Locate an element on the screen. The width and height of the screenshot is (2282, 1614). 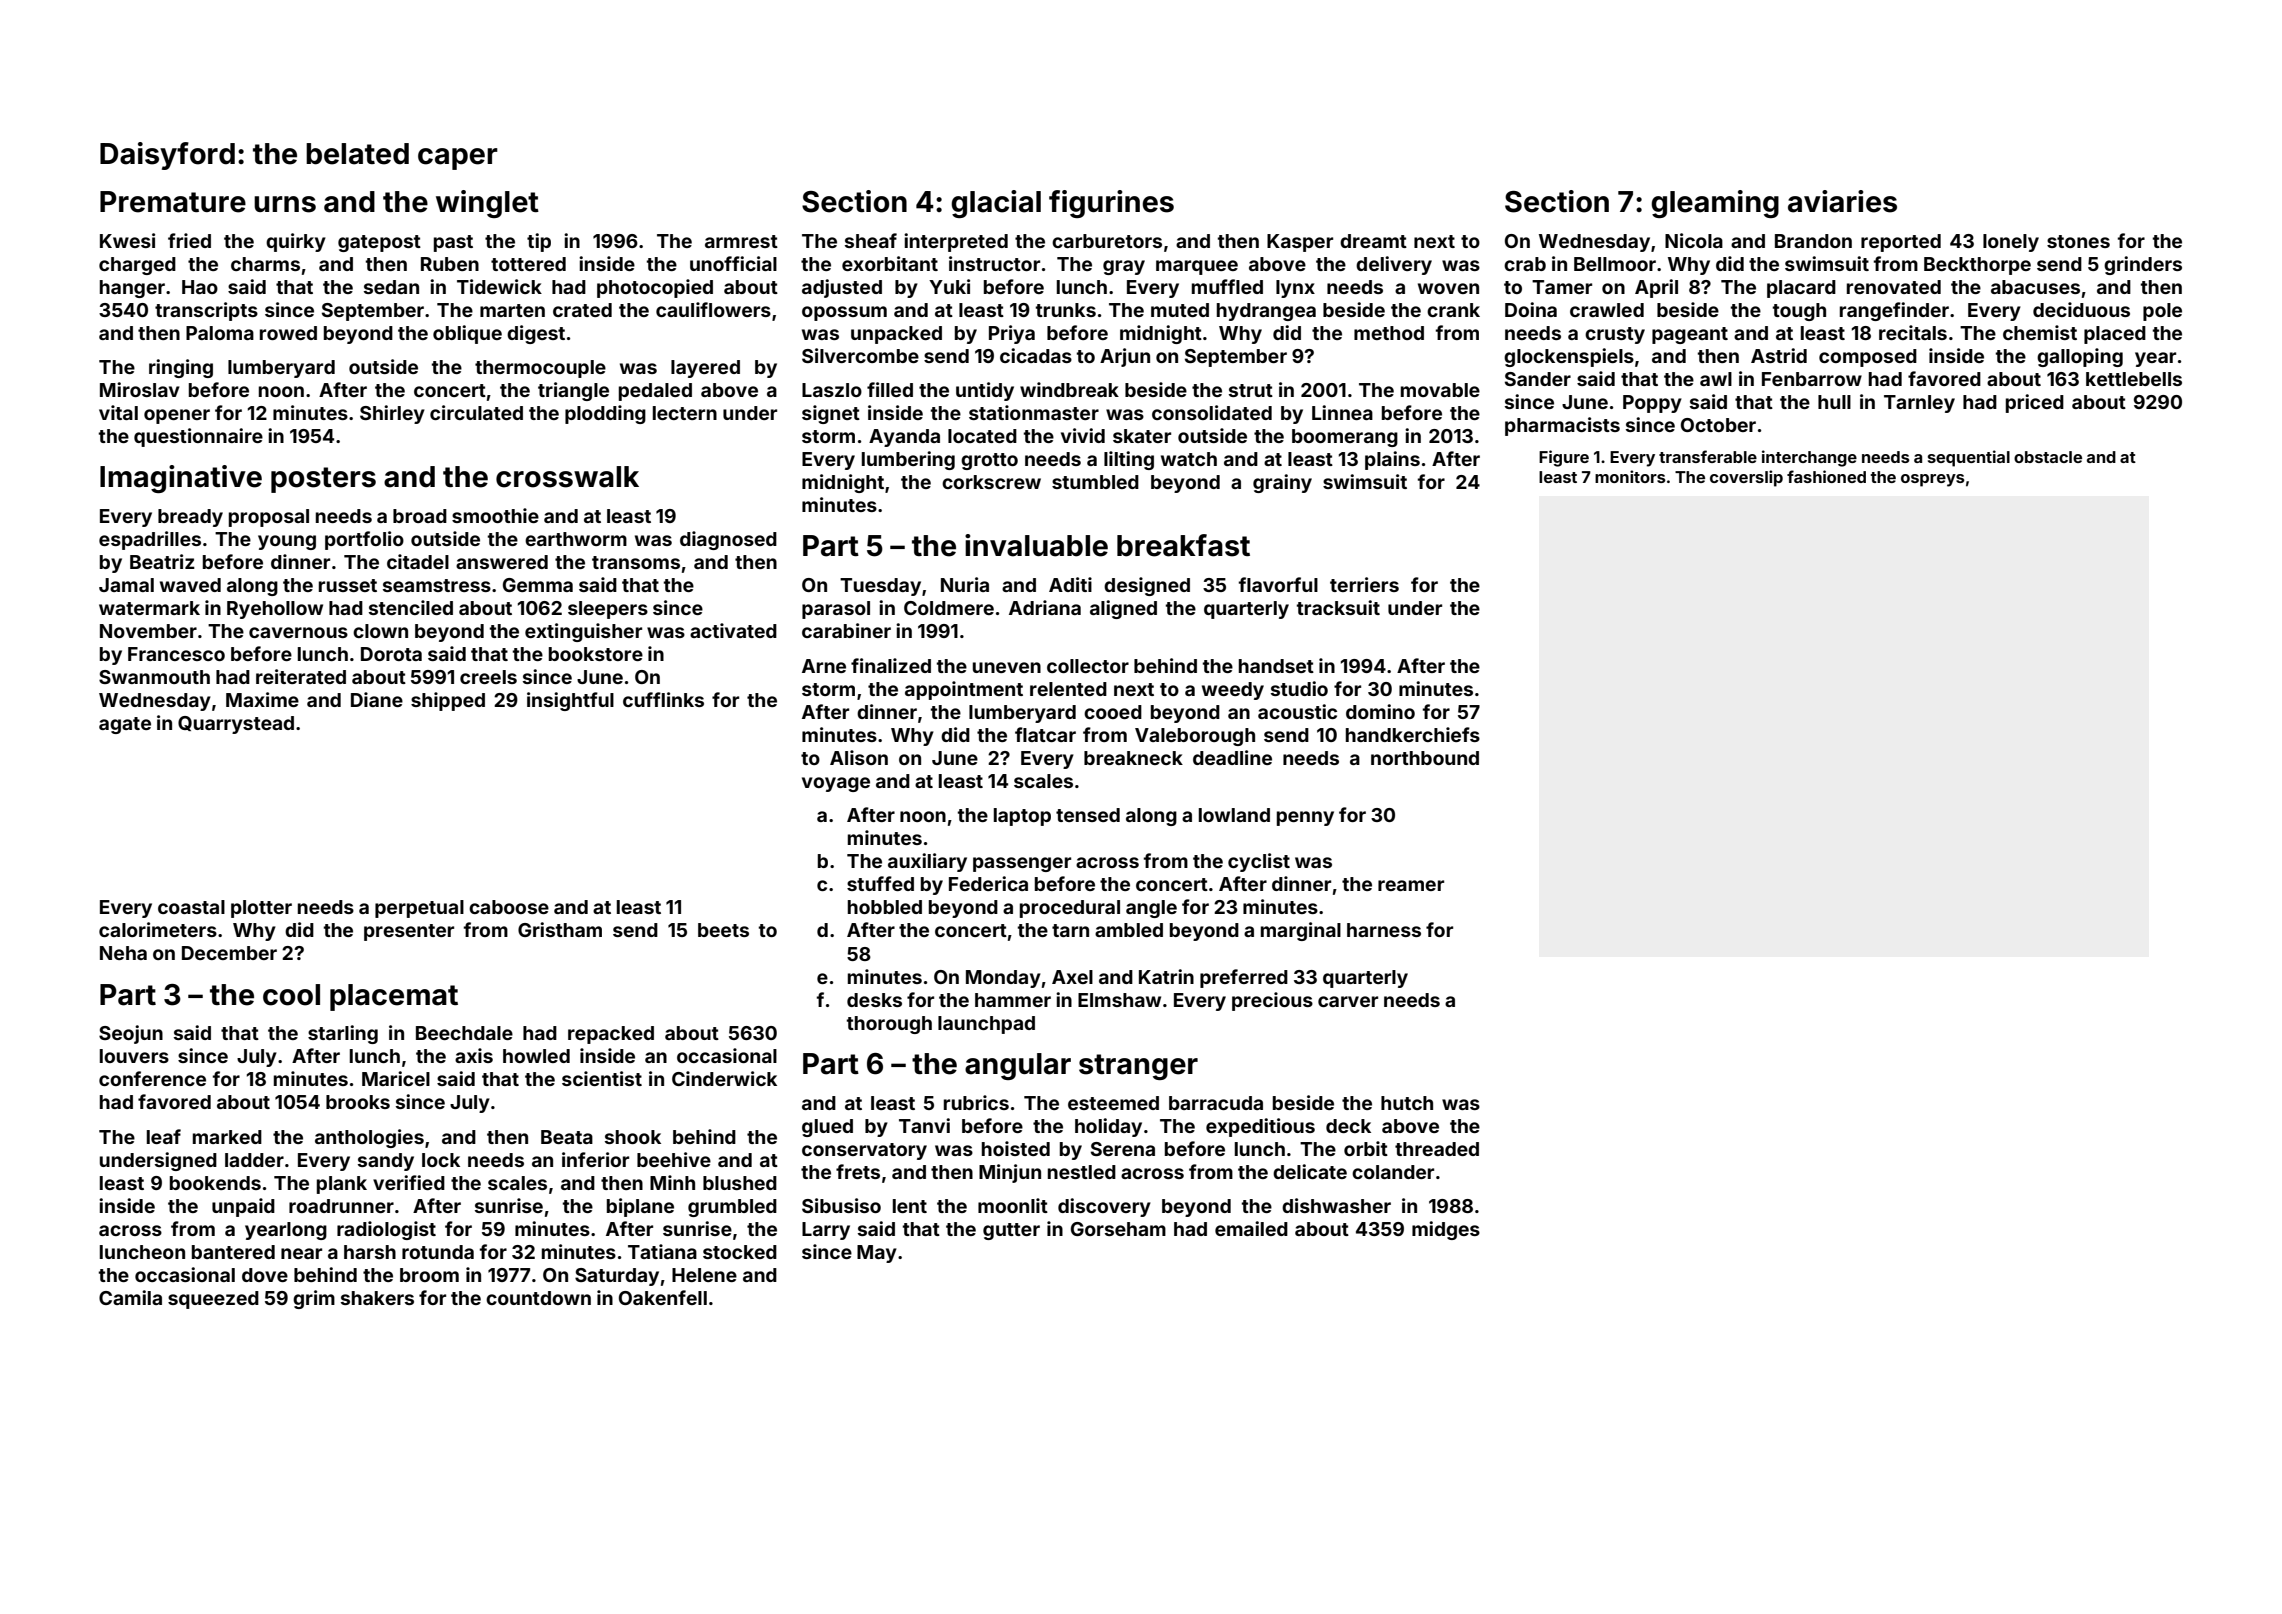
Larry is located at coordinates (826, 1231).
